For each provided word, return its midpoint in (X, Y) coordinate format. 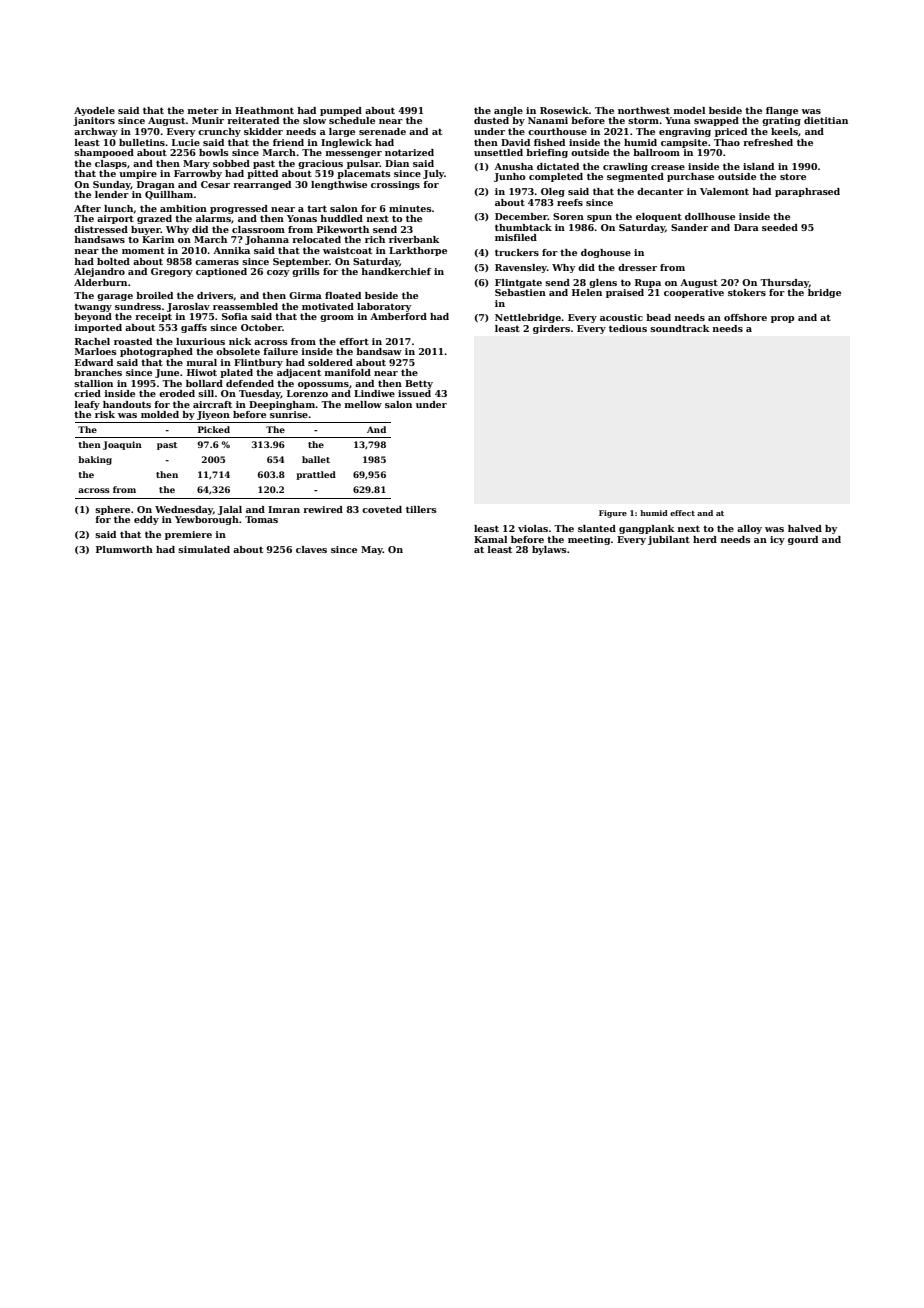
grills (306, 272)
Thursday (784, 283)
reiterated (253, 120)
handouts (127, 404)
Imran (284, 509)
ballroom (656, 152)
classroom (258, 229)
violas (533, 528)
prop (782, 319)
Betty (419, 384)
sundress (138, 306)
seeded (780, 227)
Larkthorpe (418, 251)
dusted (491, 120)
